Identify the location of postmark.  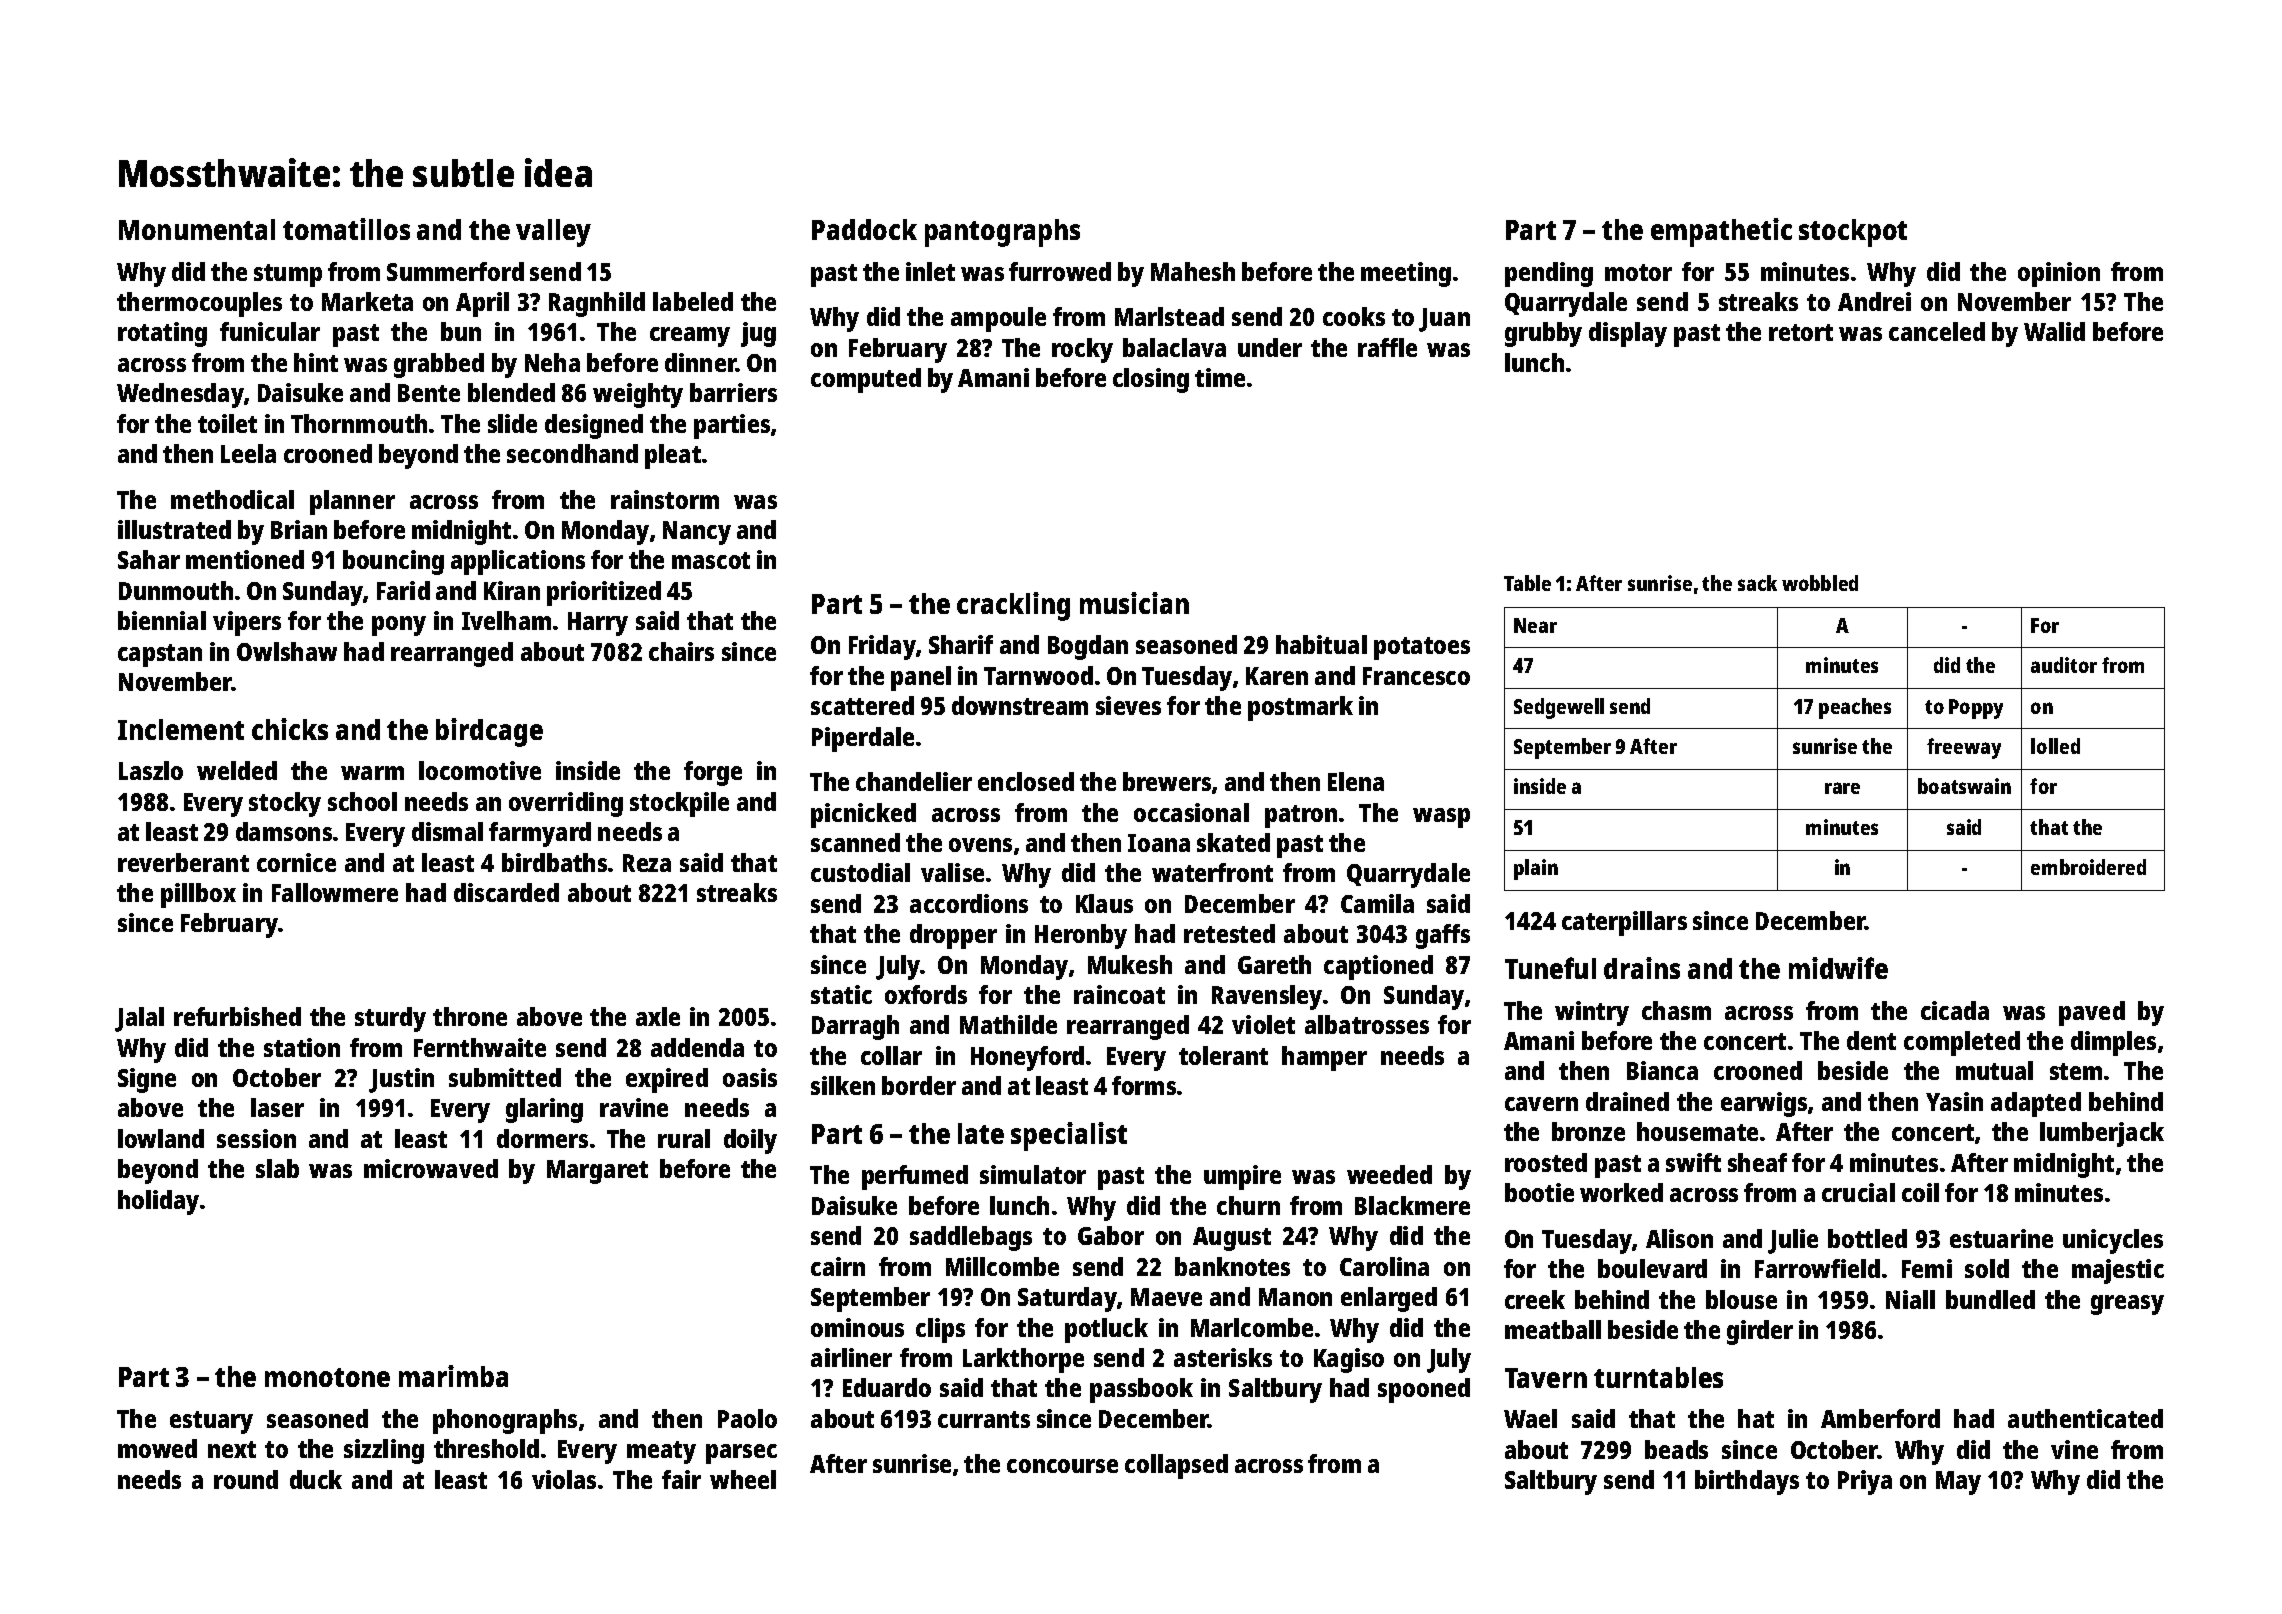
(1300, 708).
